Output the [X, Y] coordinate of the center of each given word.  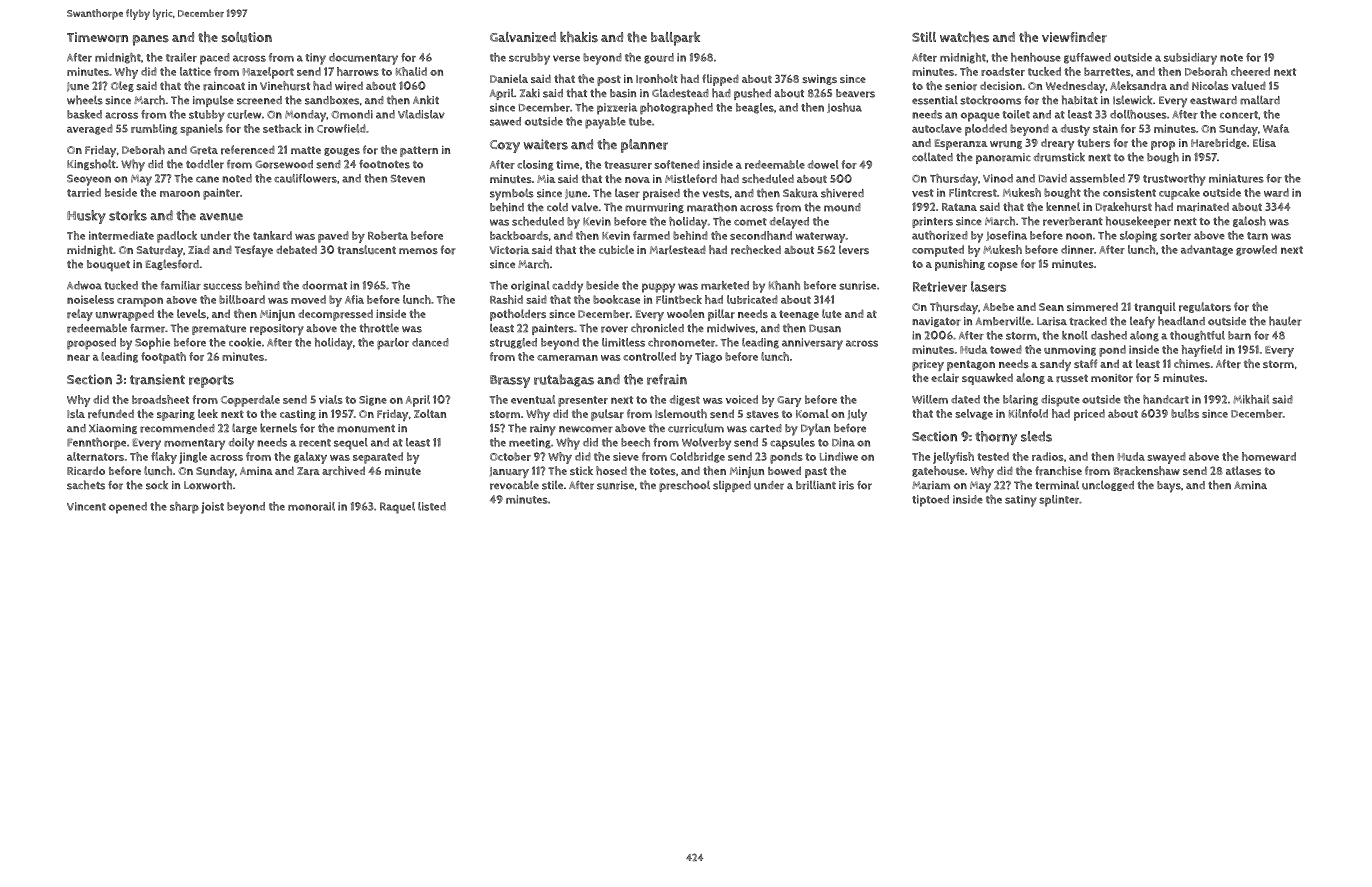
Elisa [1264, 142]
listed [432, 506]
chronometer [681, 342]
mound [842, 207]
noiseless [90, 299]
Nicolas [1210, 85]
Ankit [426, 100]
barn [1239, 335]
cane [207, 179]
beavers [855, 93]
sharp [184, 508]
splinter [1059, 501]
